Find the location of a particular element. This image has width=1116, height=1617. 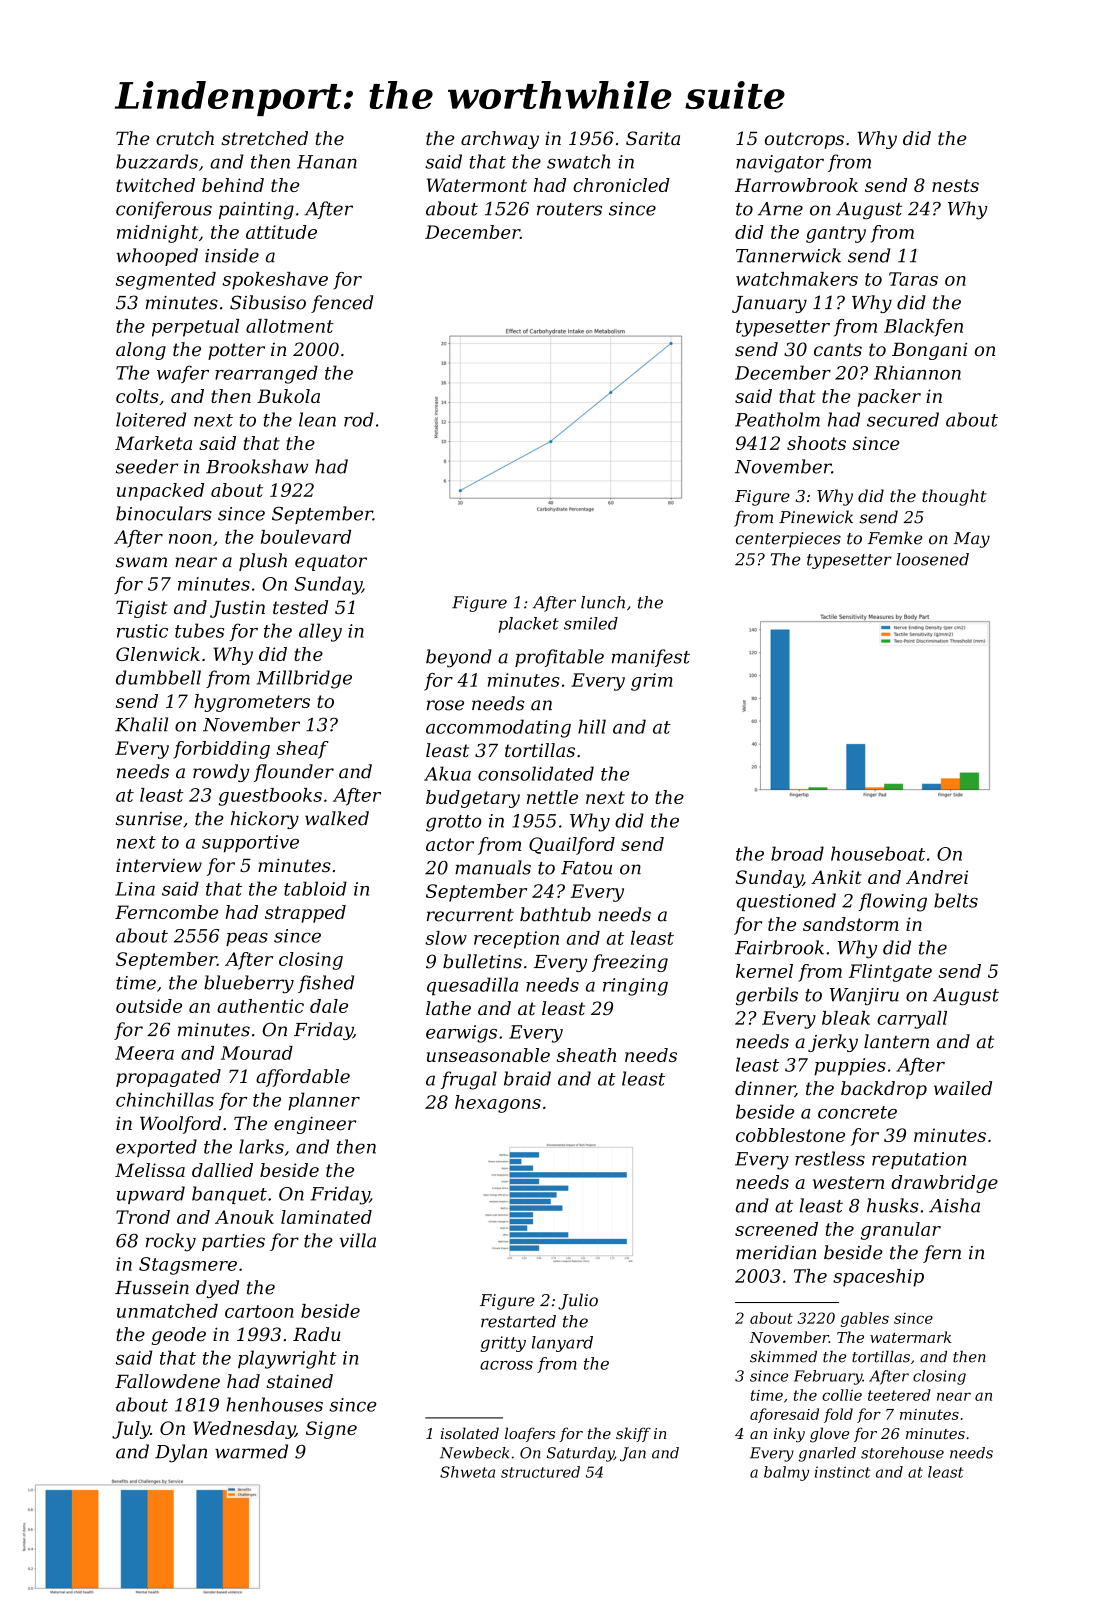

stretched is located at coordinates (265, 138).
